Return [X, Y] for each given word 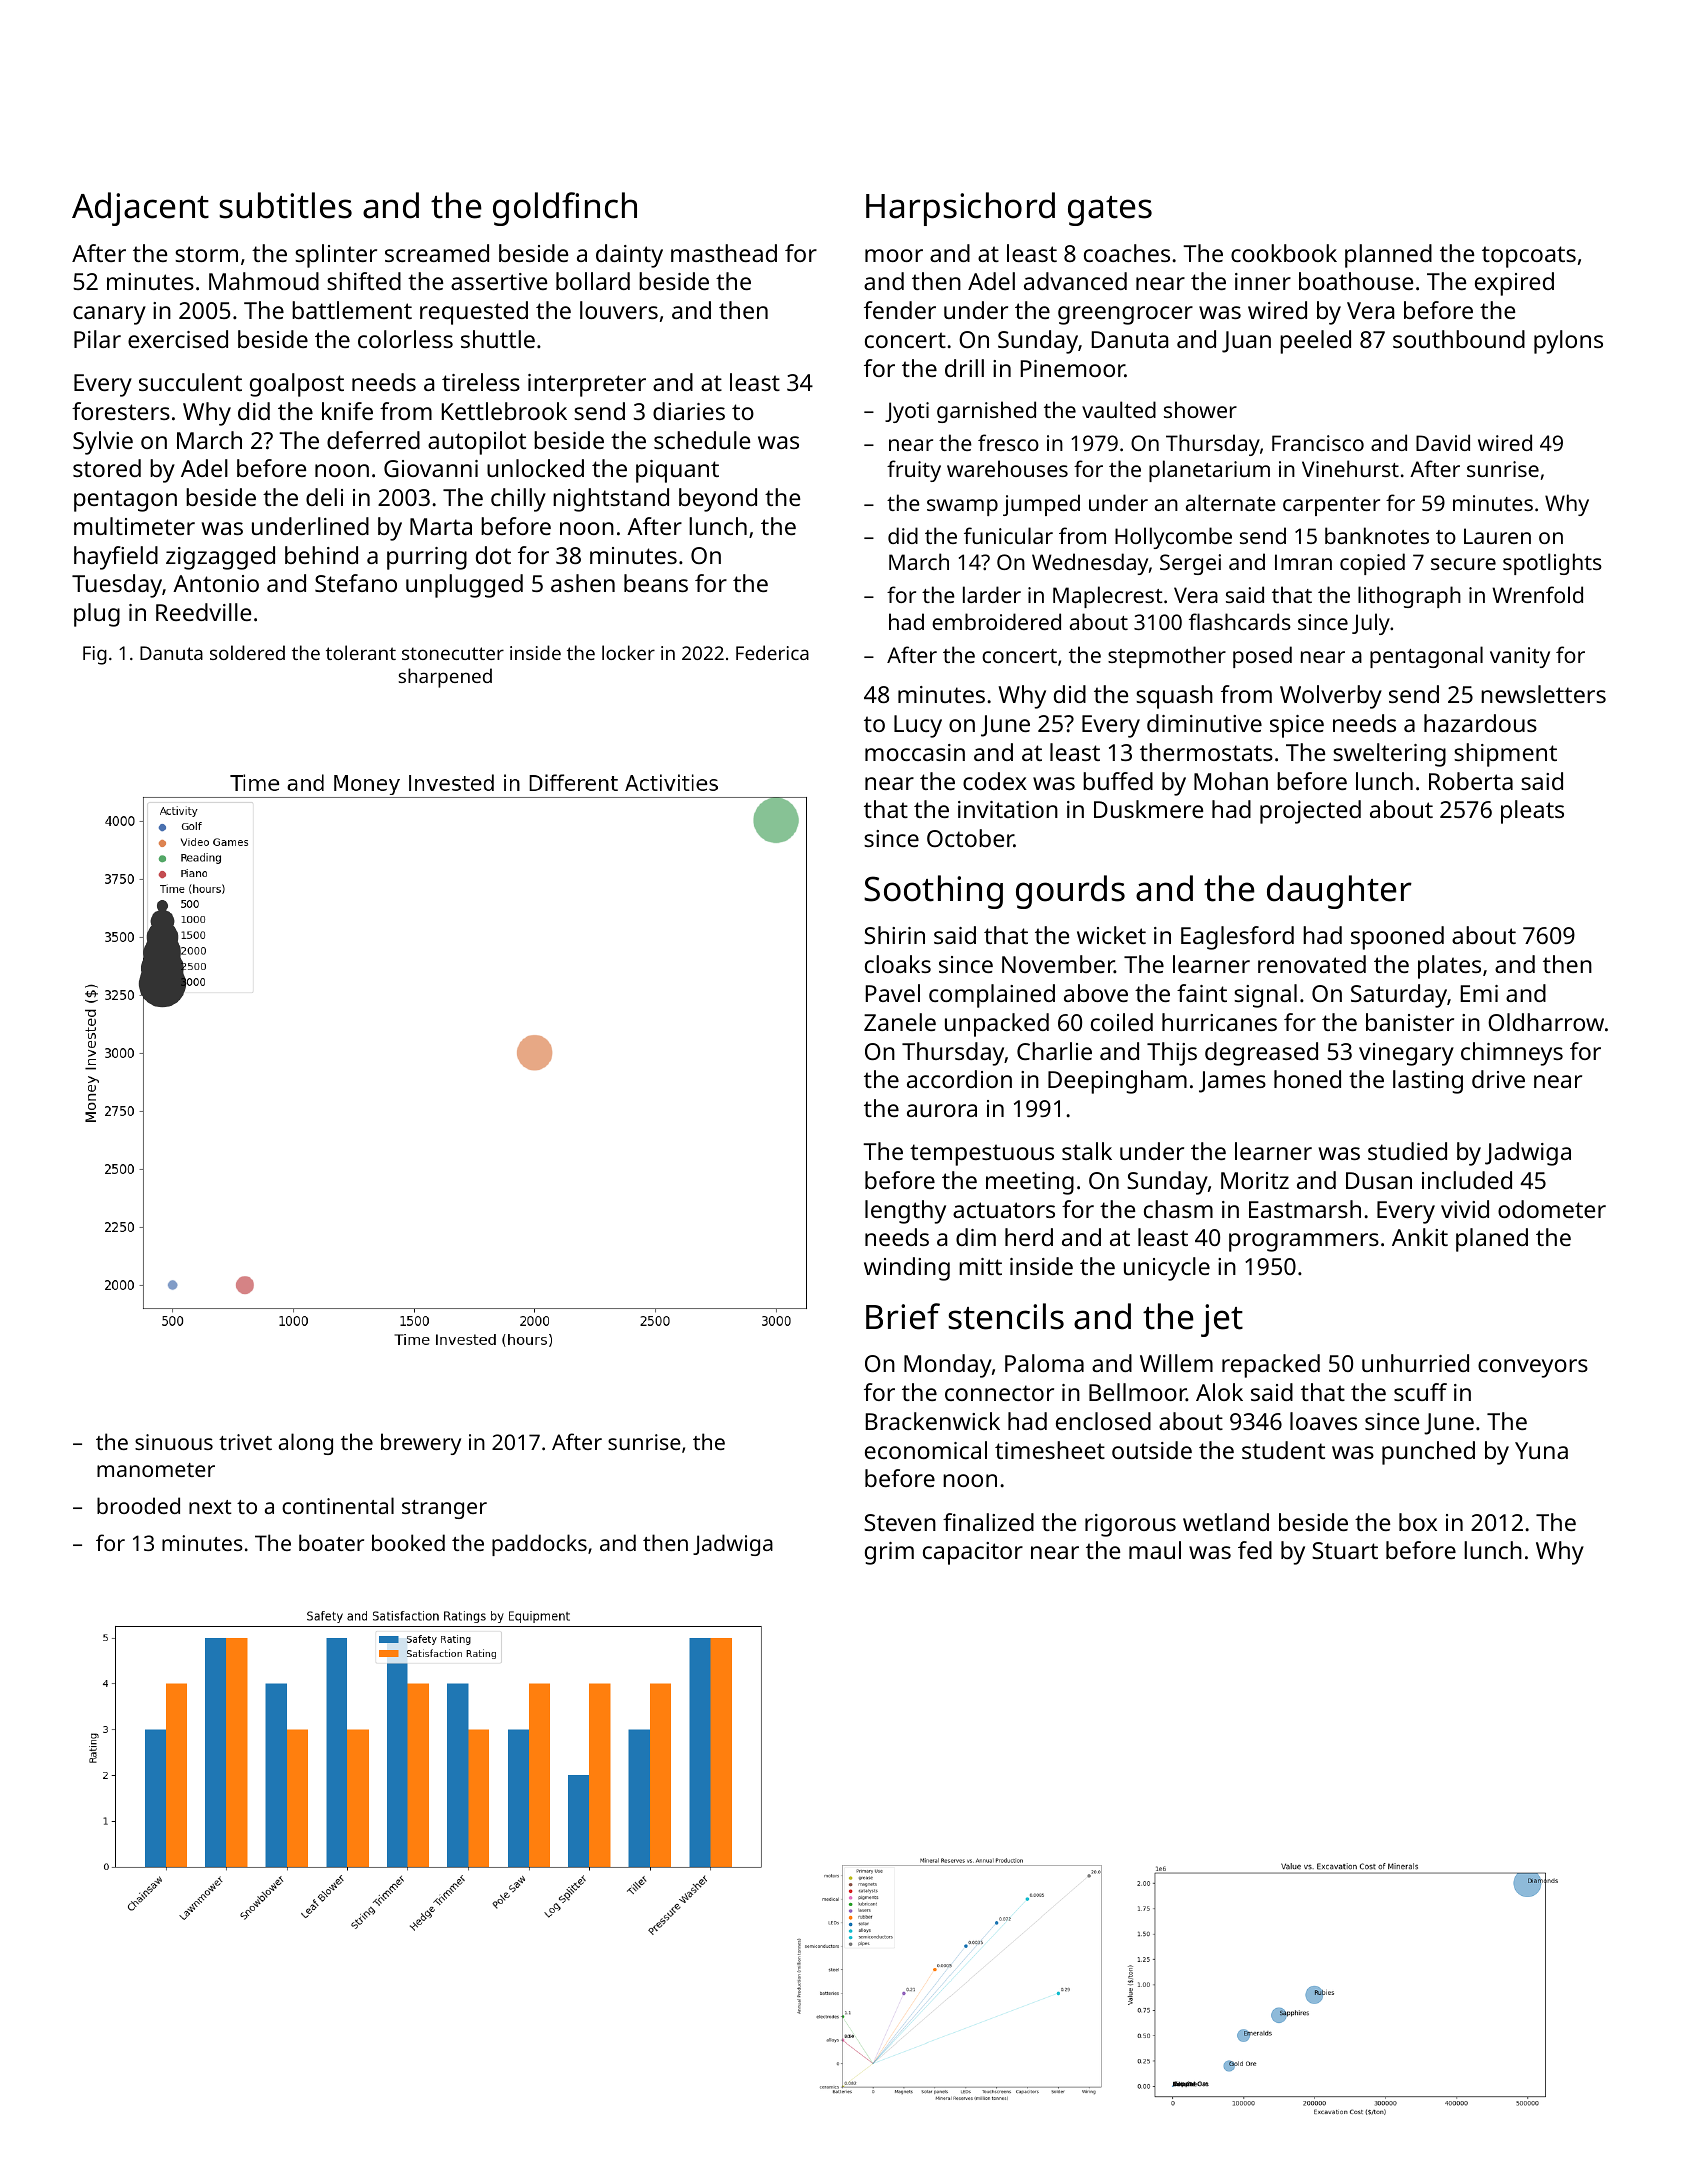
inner [1263, 281]
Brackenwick [933, 1421]
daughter [1339, 892]
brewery [421, 1444]
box [1418, 1522]
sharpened [445, 678]
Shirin [894, 935]
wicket [1111, 935]
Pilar [97, 339]
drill [964, 368]
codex [995, 781]
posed [1262, 657]
